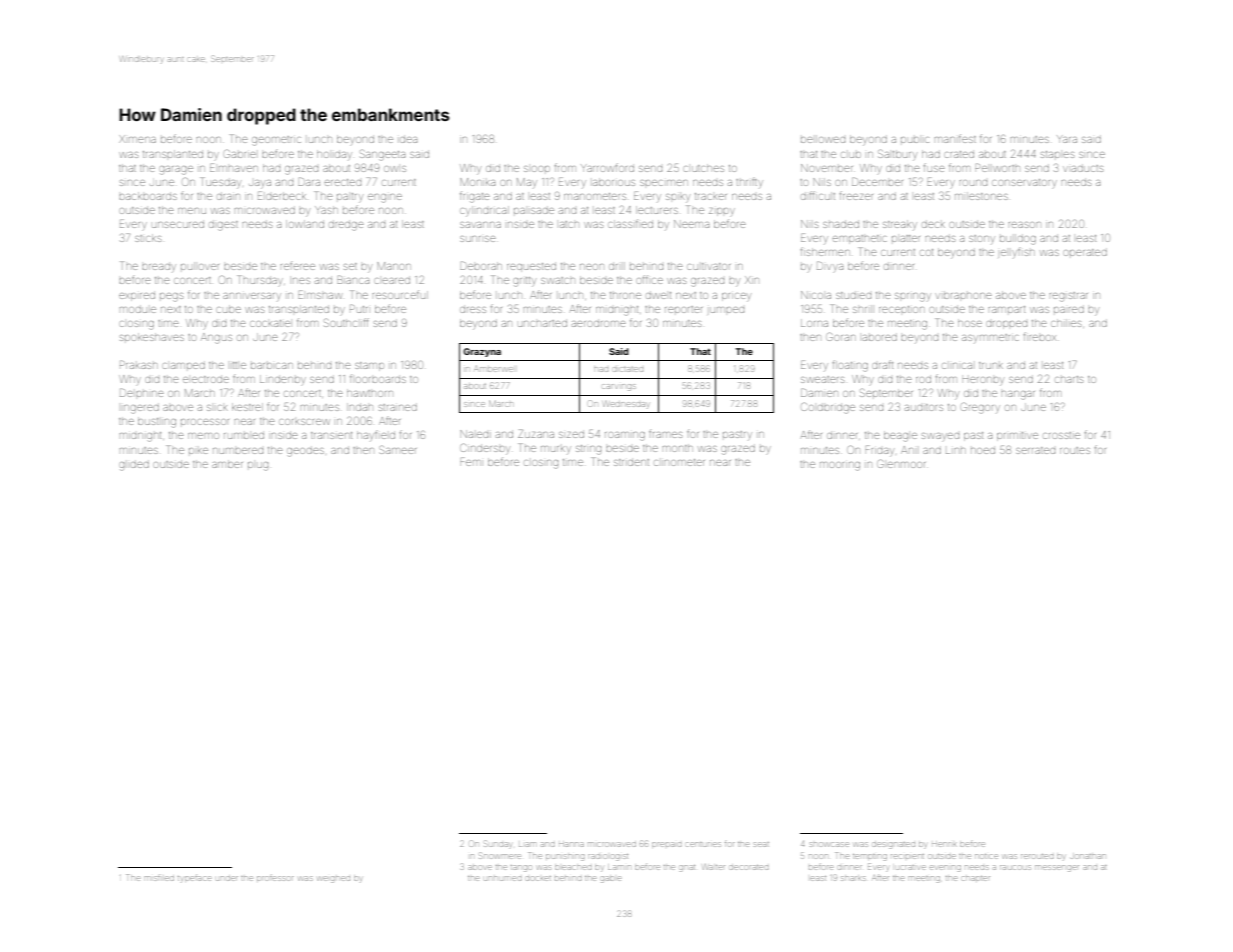  I want to click on strained, so click(398, 407).
